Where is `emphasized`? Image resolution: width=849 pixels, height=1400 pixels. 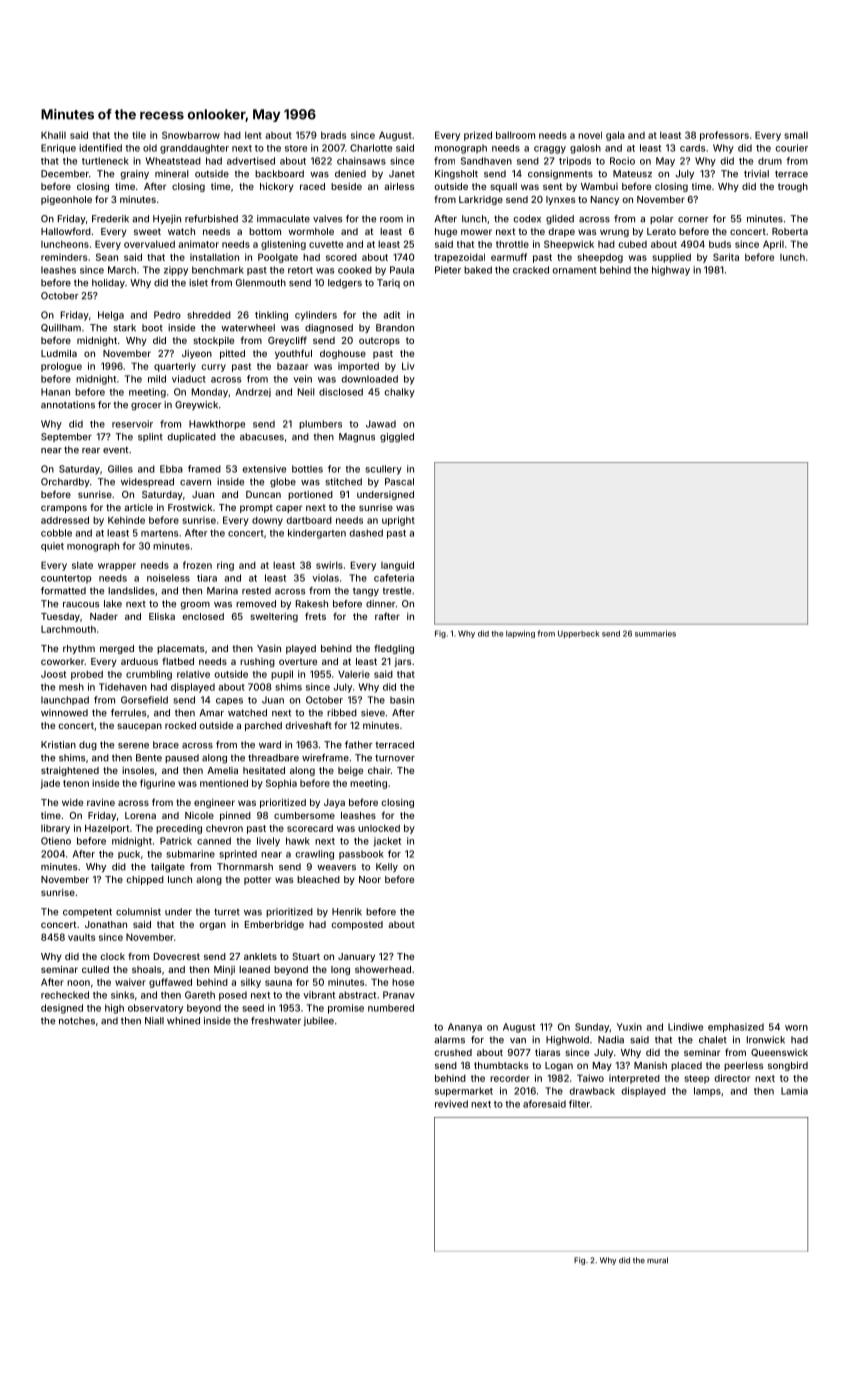 emphasized is located at coordinates (736, 1028).
